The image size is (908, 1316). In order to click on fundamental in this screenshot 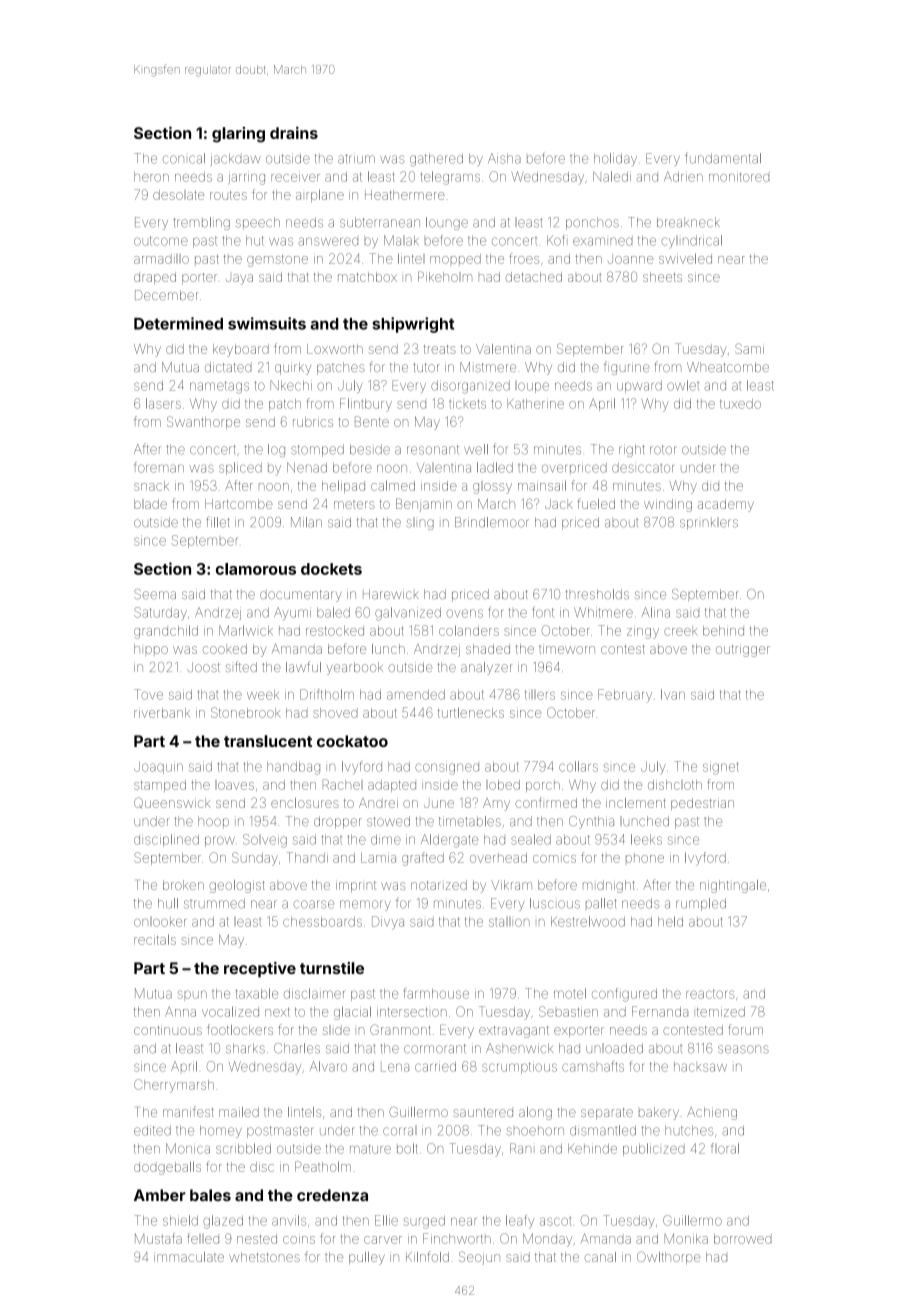, I will do `click(723, 158)`.
